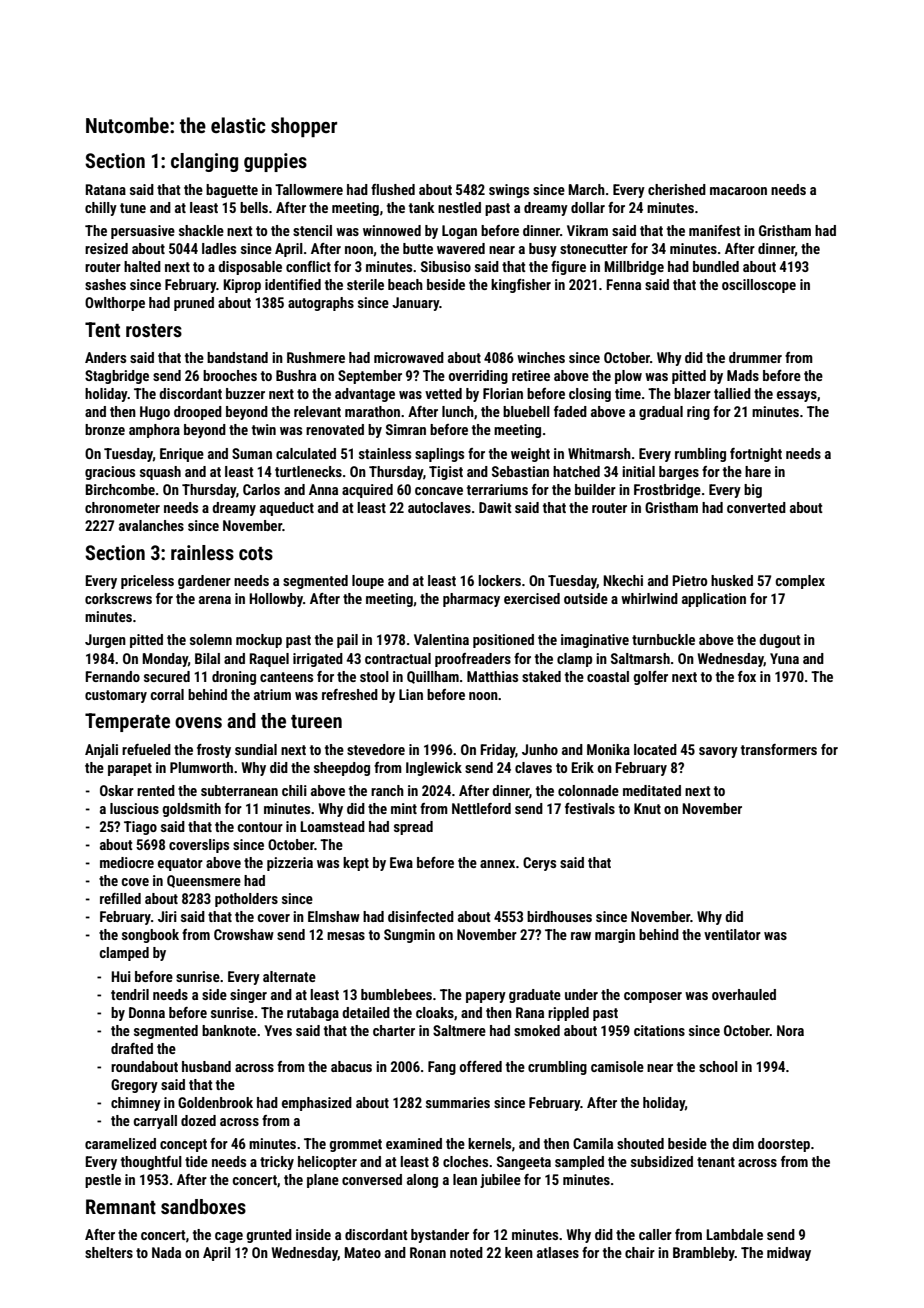 The width and height of the page is (924, 1308). Describe the element at coordinates (655, 749) in the page. I see `located` at that location.
